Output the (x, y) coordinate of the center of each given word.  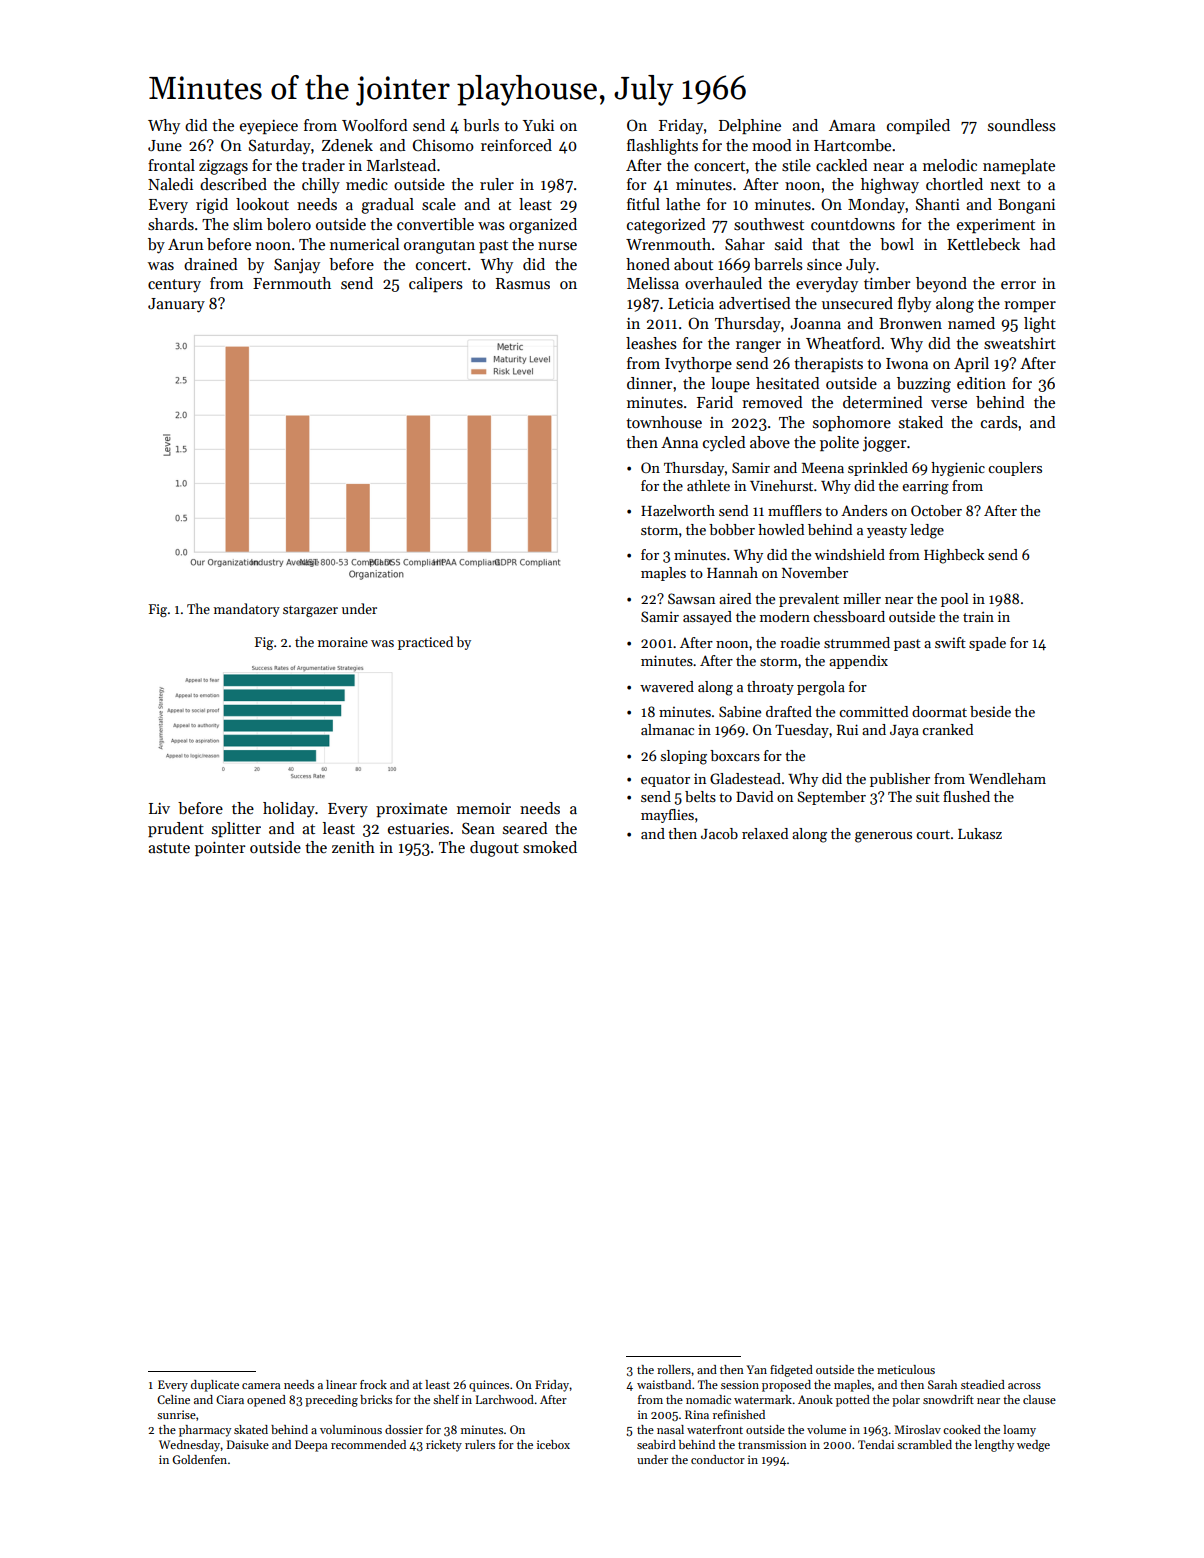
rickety (444, 1446)
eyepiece (269, 127)
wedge (1033, 1446)
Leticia (691, 304)
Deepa (311, 1446)
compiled (918, 126)
